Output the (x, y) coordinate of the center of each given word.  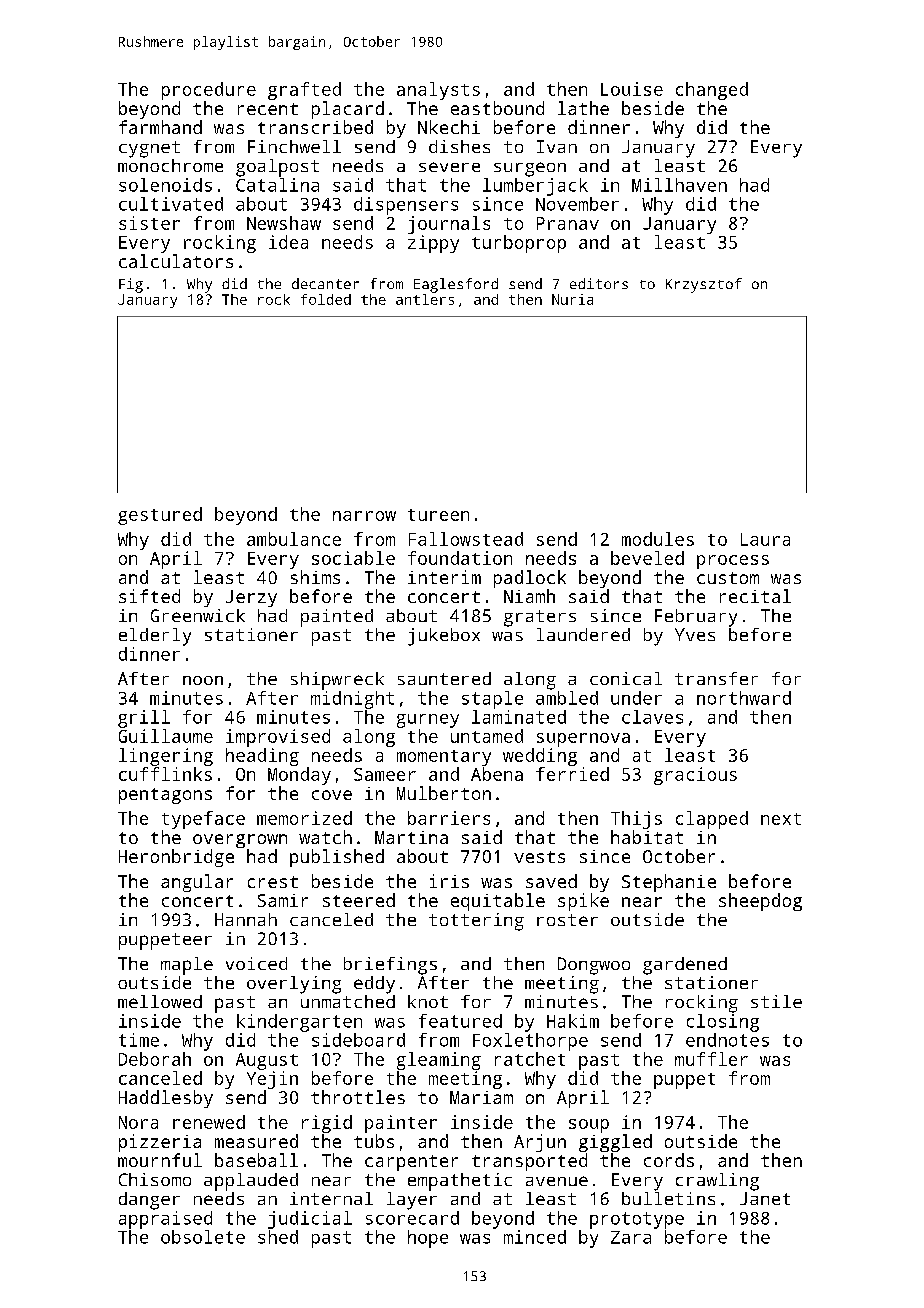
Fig (131, 285)
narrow (364, 516)
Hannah (246, 919)
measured (256, 1141)
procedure (209, 91)
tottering (476, 922)
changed (712, 91)
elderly (155, 637)
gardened (685, 966)
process (733, 562)
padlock (530, 579)
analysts (438, 91)
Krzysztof (704, 285)
